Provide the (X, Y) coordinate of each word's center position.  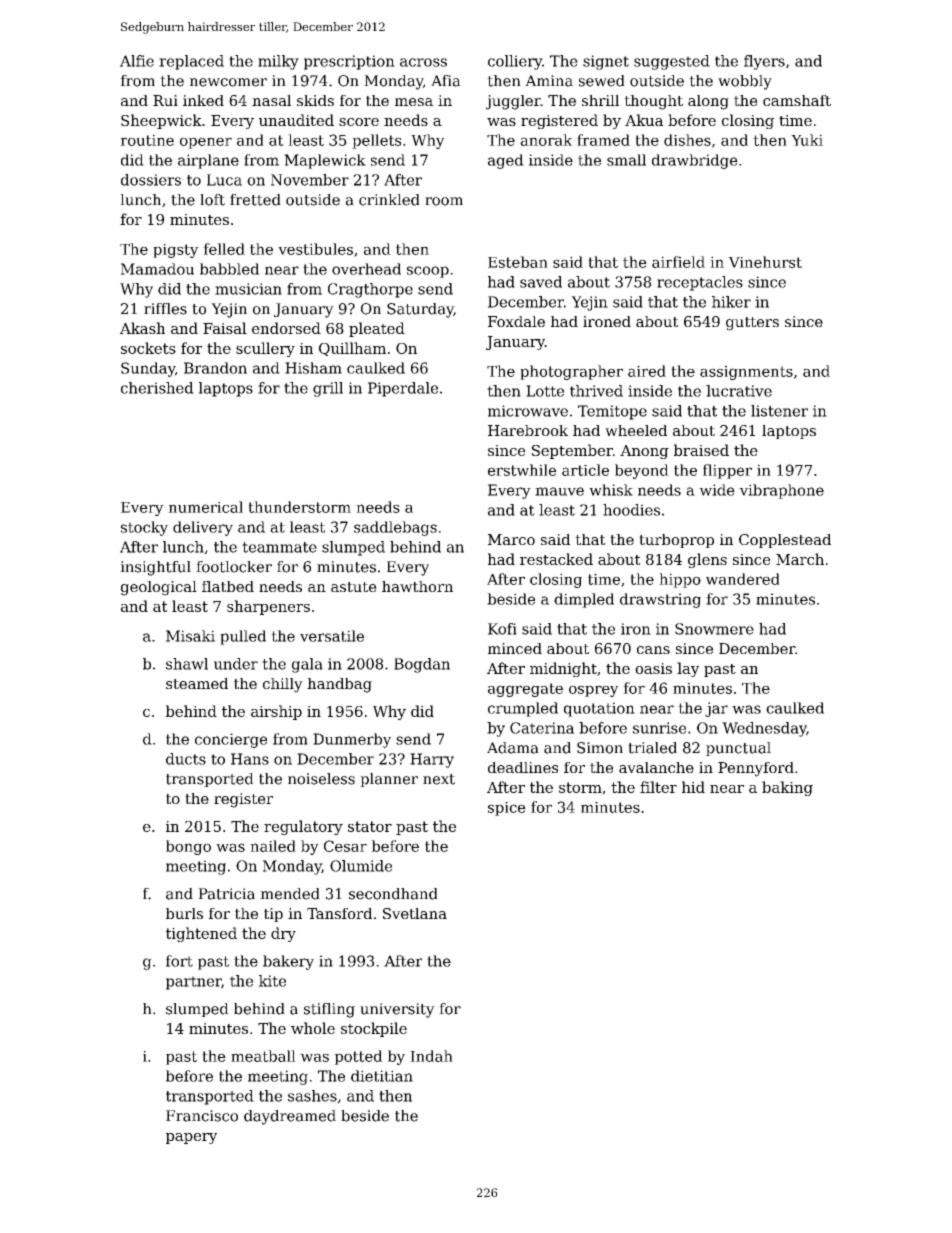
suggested (672, 62)
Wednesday (764, 729)
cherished (157, 388)
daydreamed (290, 1117)
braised (701, 450)
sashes (312, 1096)
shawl (187, 664)
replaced (191, 62)
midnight (563, 669)
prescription (349, 62)
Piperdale (403, 389)
